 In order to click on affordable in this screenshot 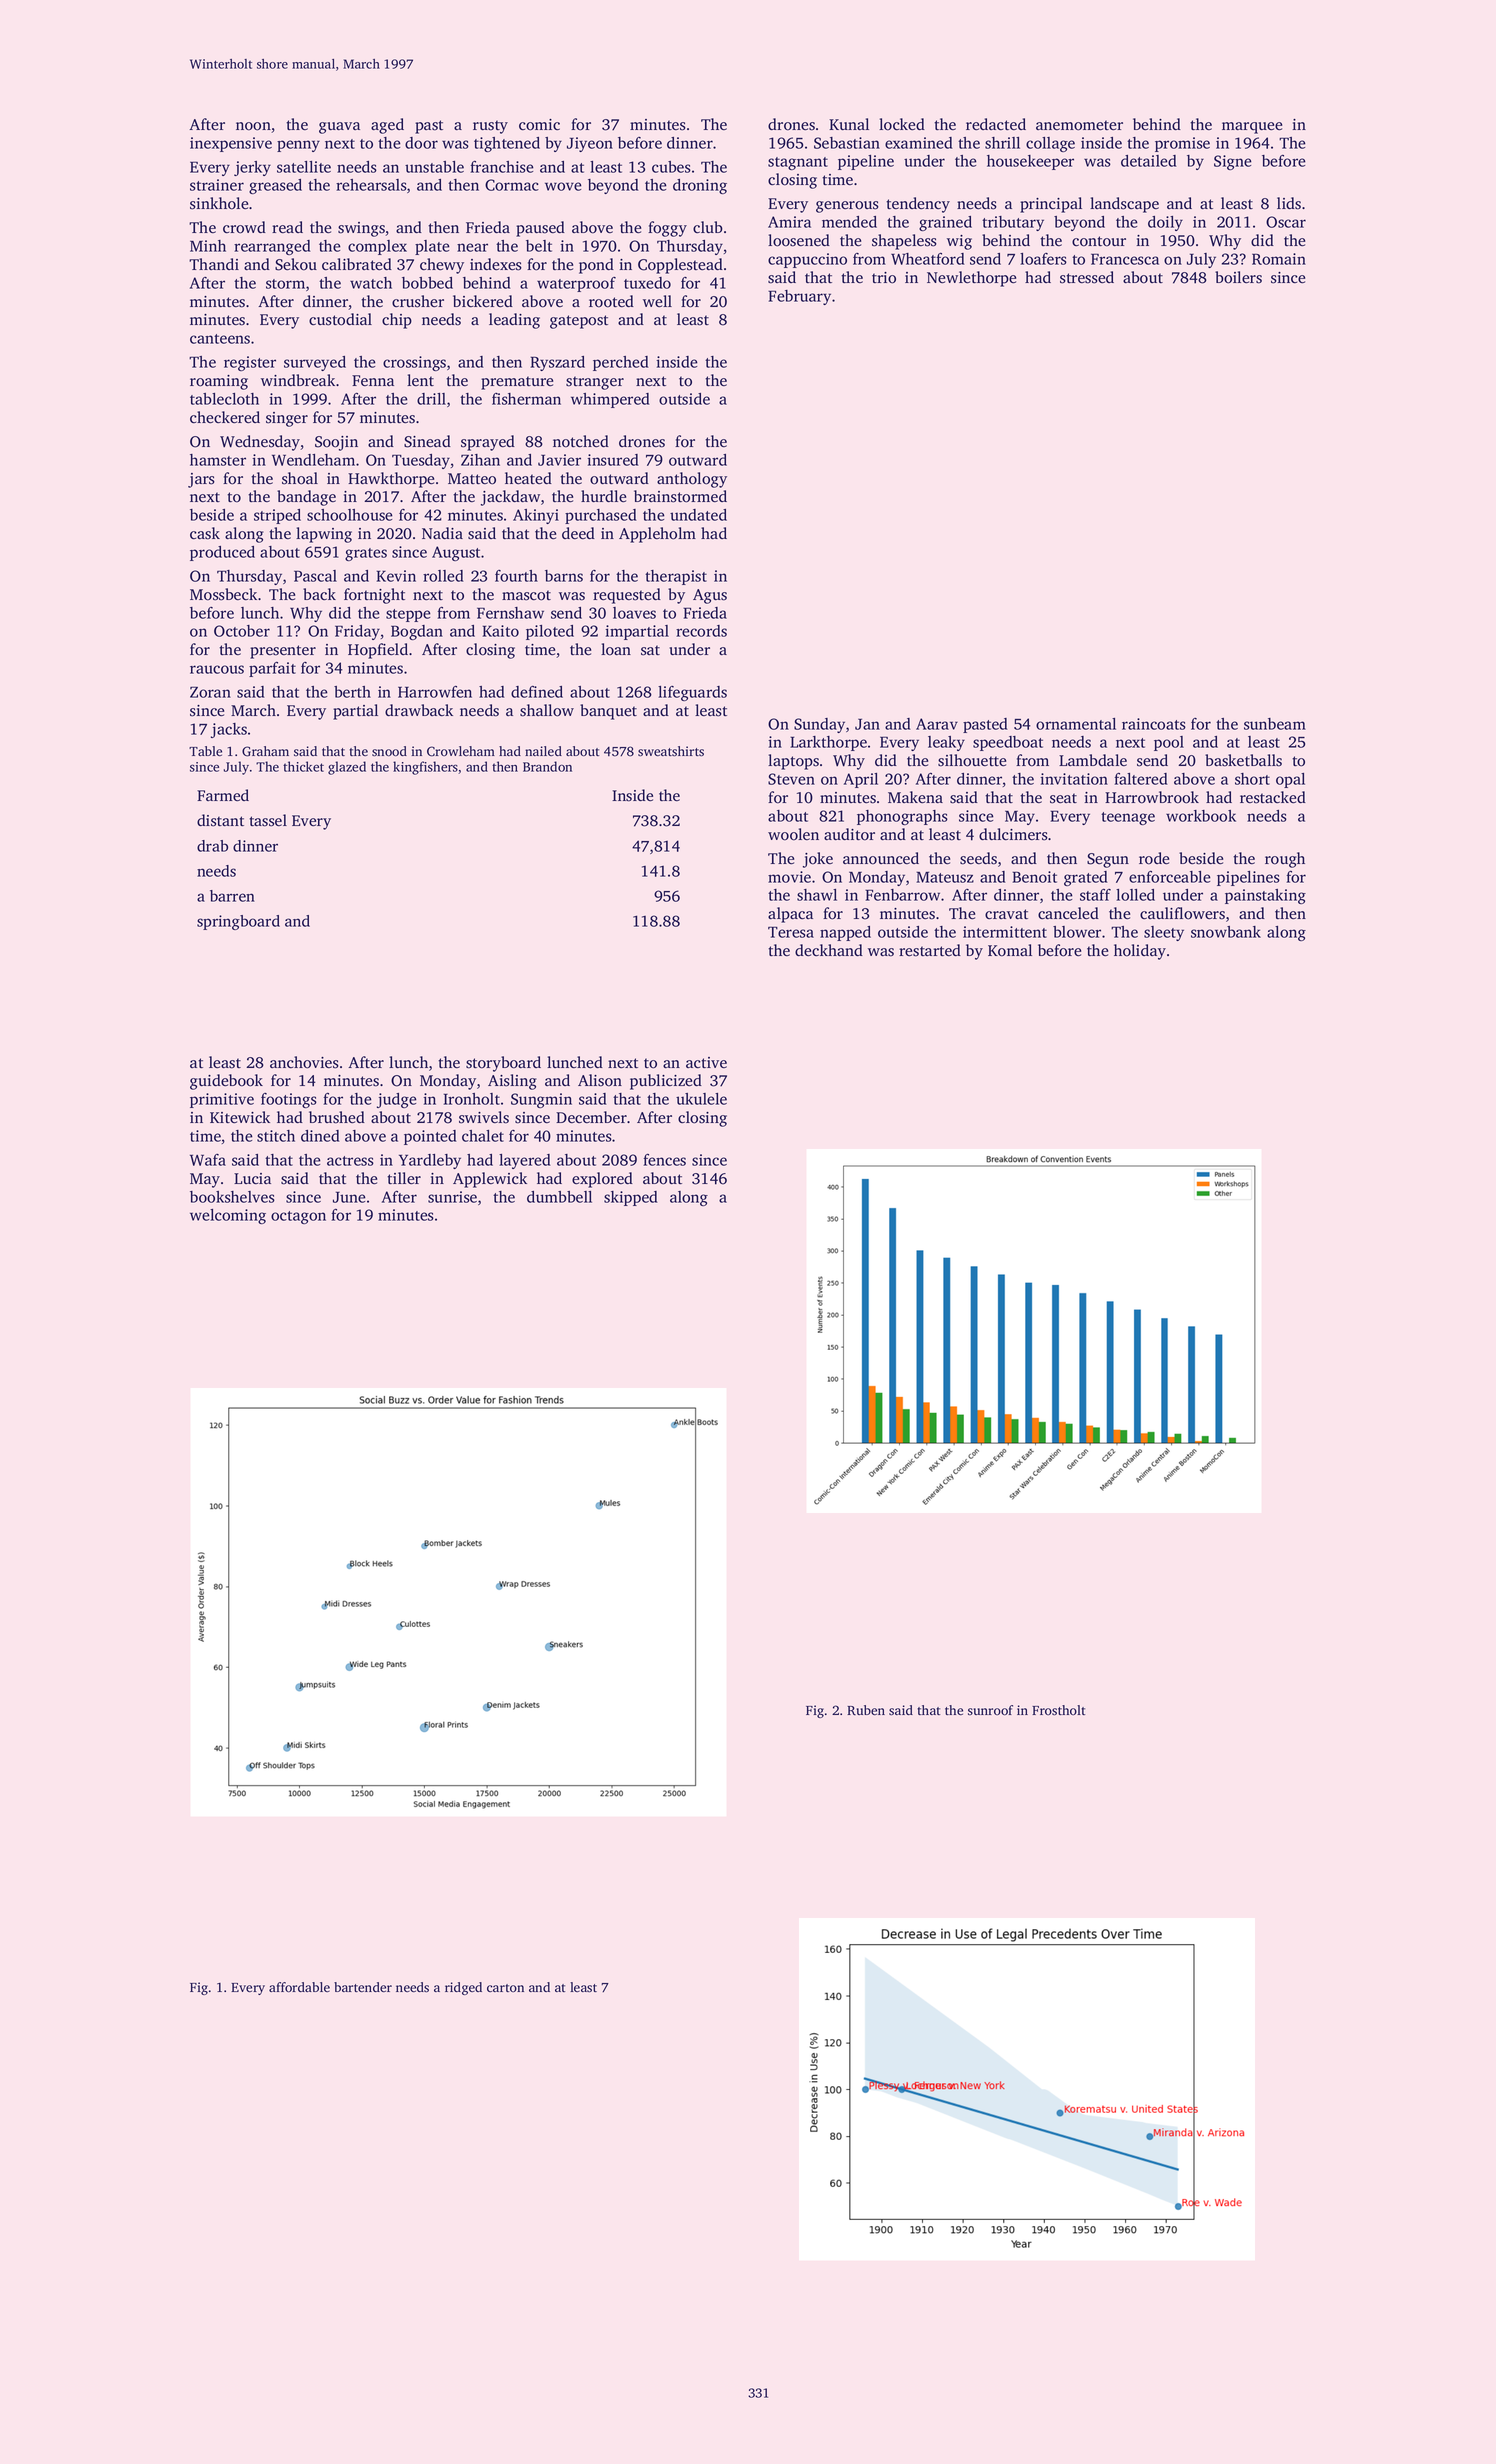, I will do `click(299, 1987)`.
